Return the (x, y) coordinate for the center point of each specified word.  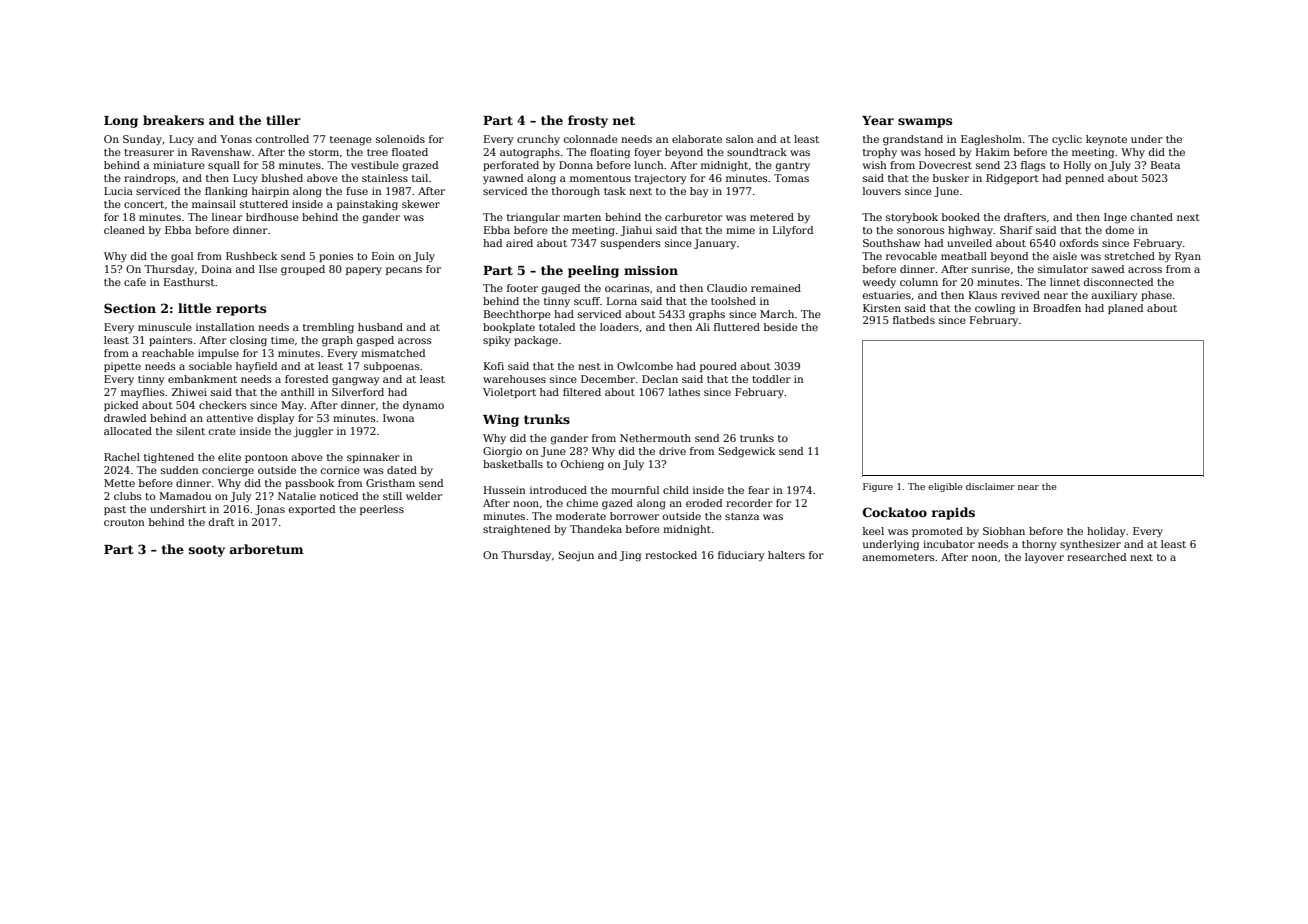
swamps (925, 123)
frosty (588, 121)
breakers (173, 120)
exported (312, 510)
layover (1044, 558)
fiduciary (741, 556)
